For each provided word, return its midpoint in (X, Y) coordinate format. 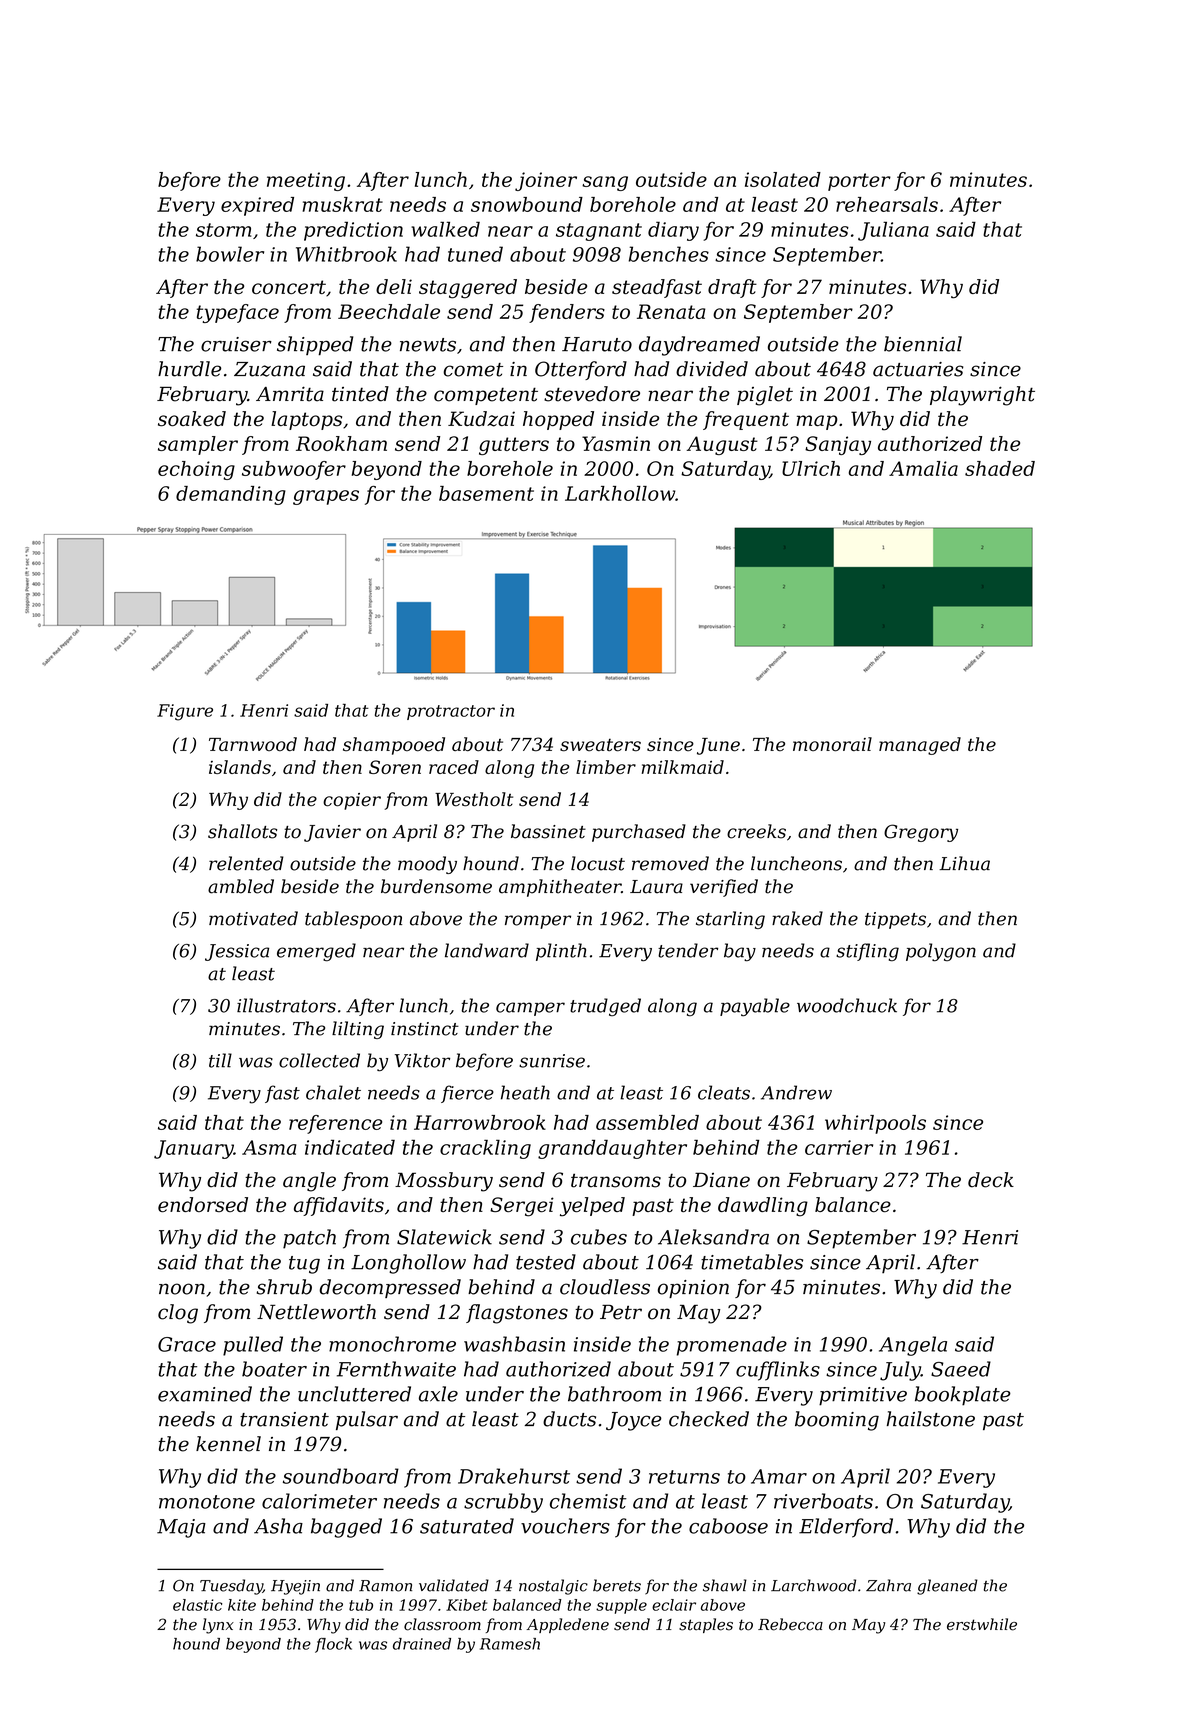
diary (673, 231)
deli (394, 286)
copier (352, 801)
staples (706, 1625)
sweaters (600, 745)
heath (525, 1092)
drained (422, 1644)
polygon (941, 952)
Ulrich (811, 468)
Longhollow (408, 1264)
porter (859, 182)
